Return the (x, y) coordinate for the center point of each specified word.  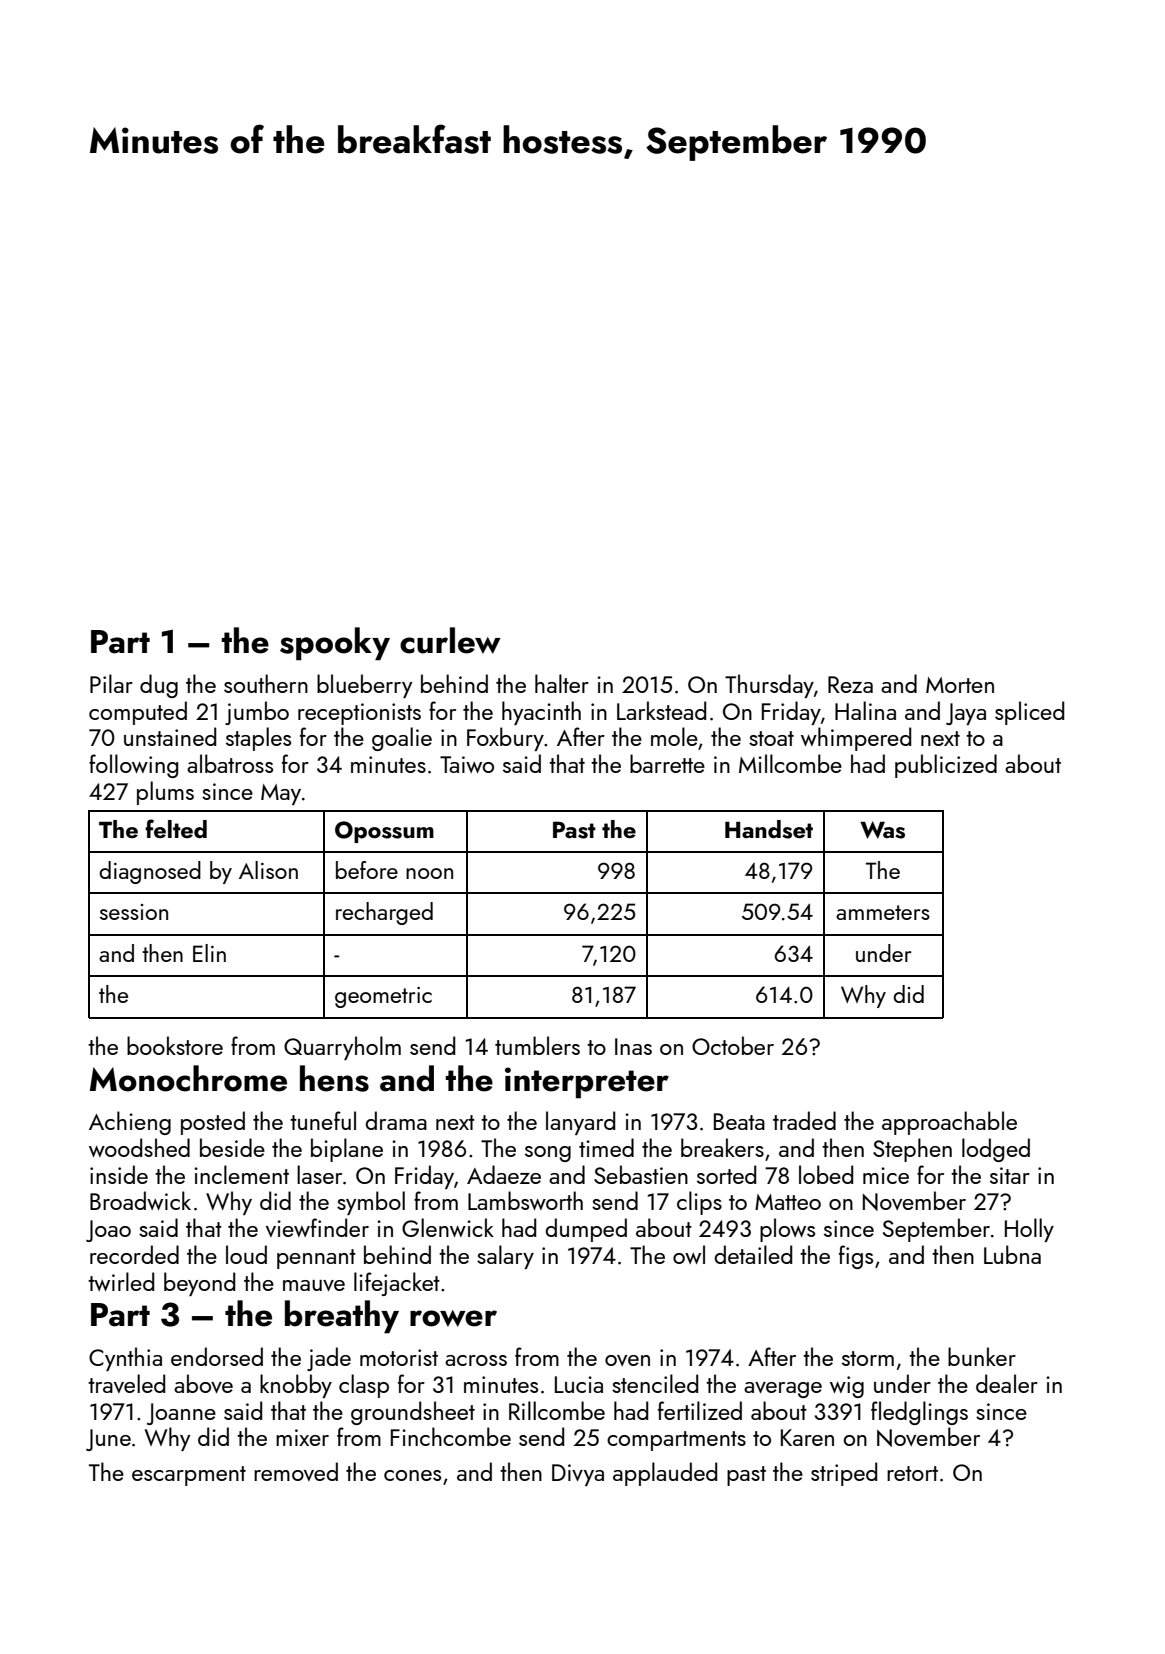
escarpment (189, 1476)
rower (453, 1318)
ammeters (883, 912)
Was (882, 830)
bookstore (175, 1045)
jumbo (257, 713)
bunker (982, 1356)
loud (246, 1254)
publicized (946, 766)
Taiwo (467, 764)
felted (176, 828)
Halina (865, 710)
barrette (667, 763)
